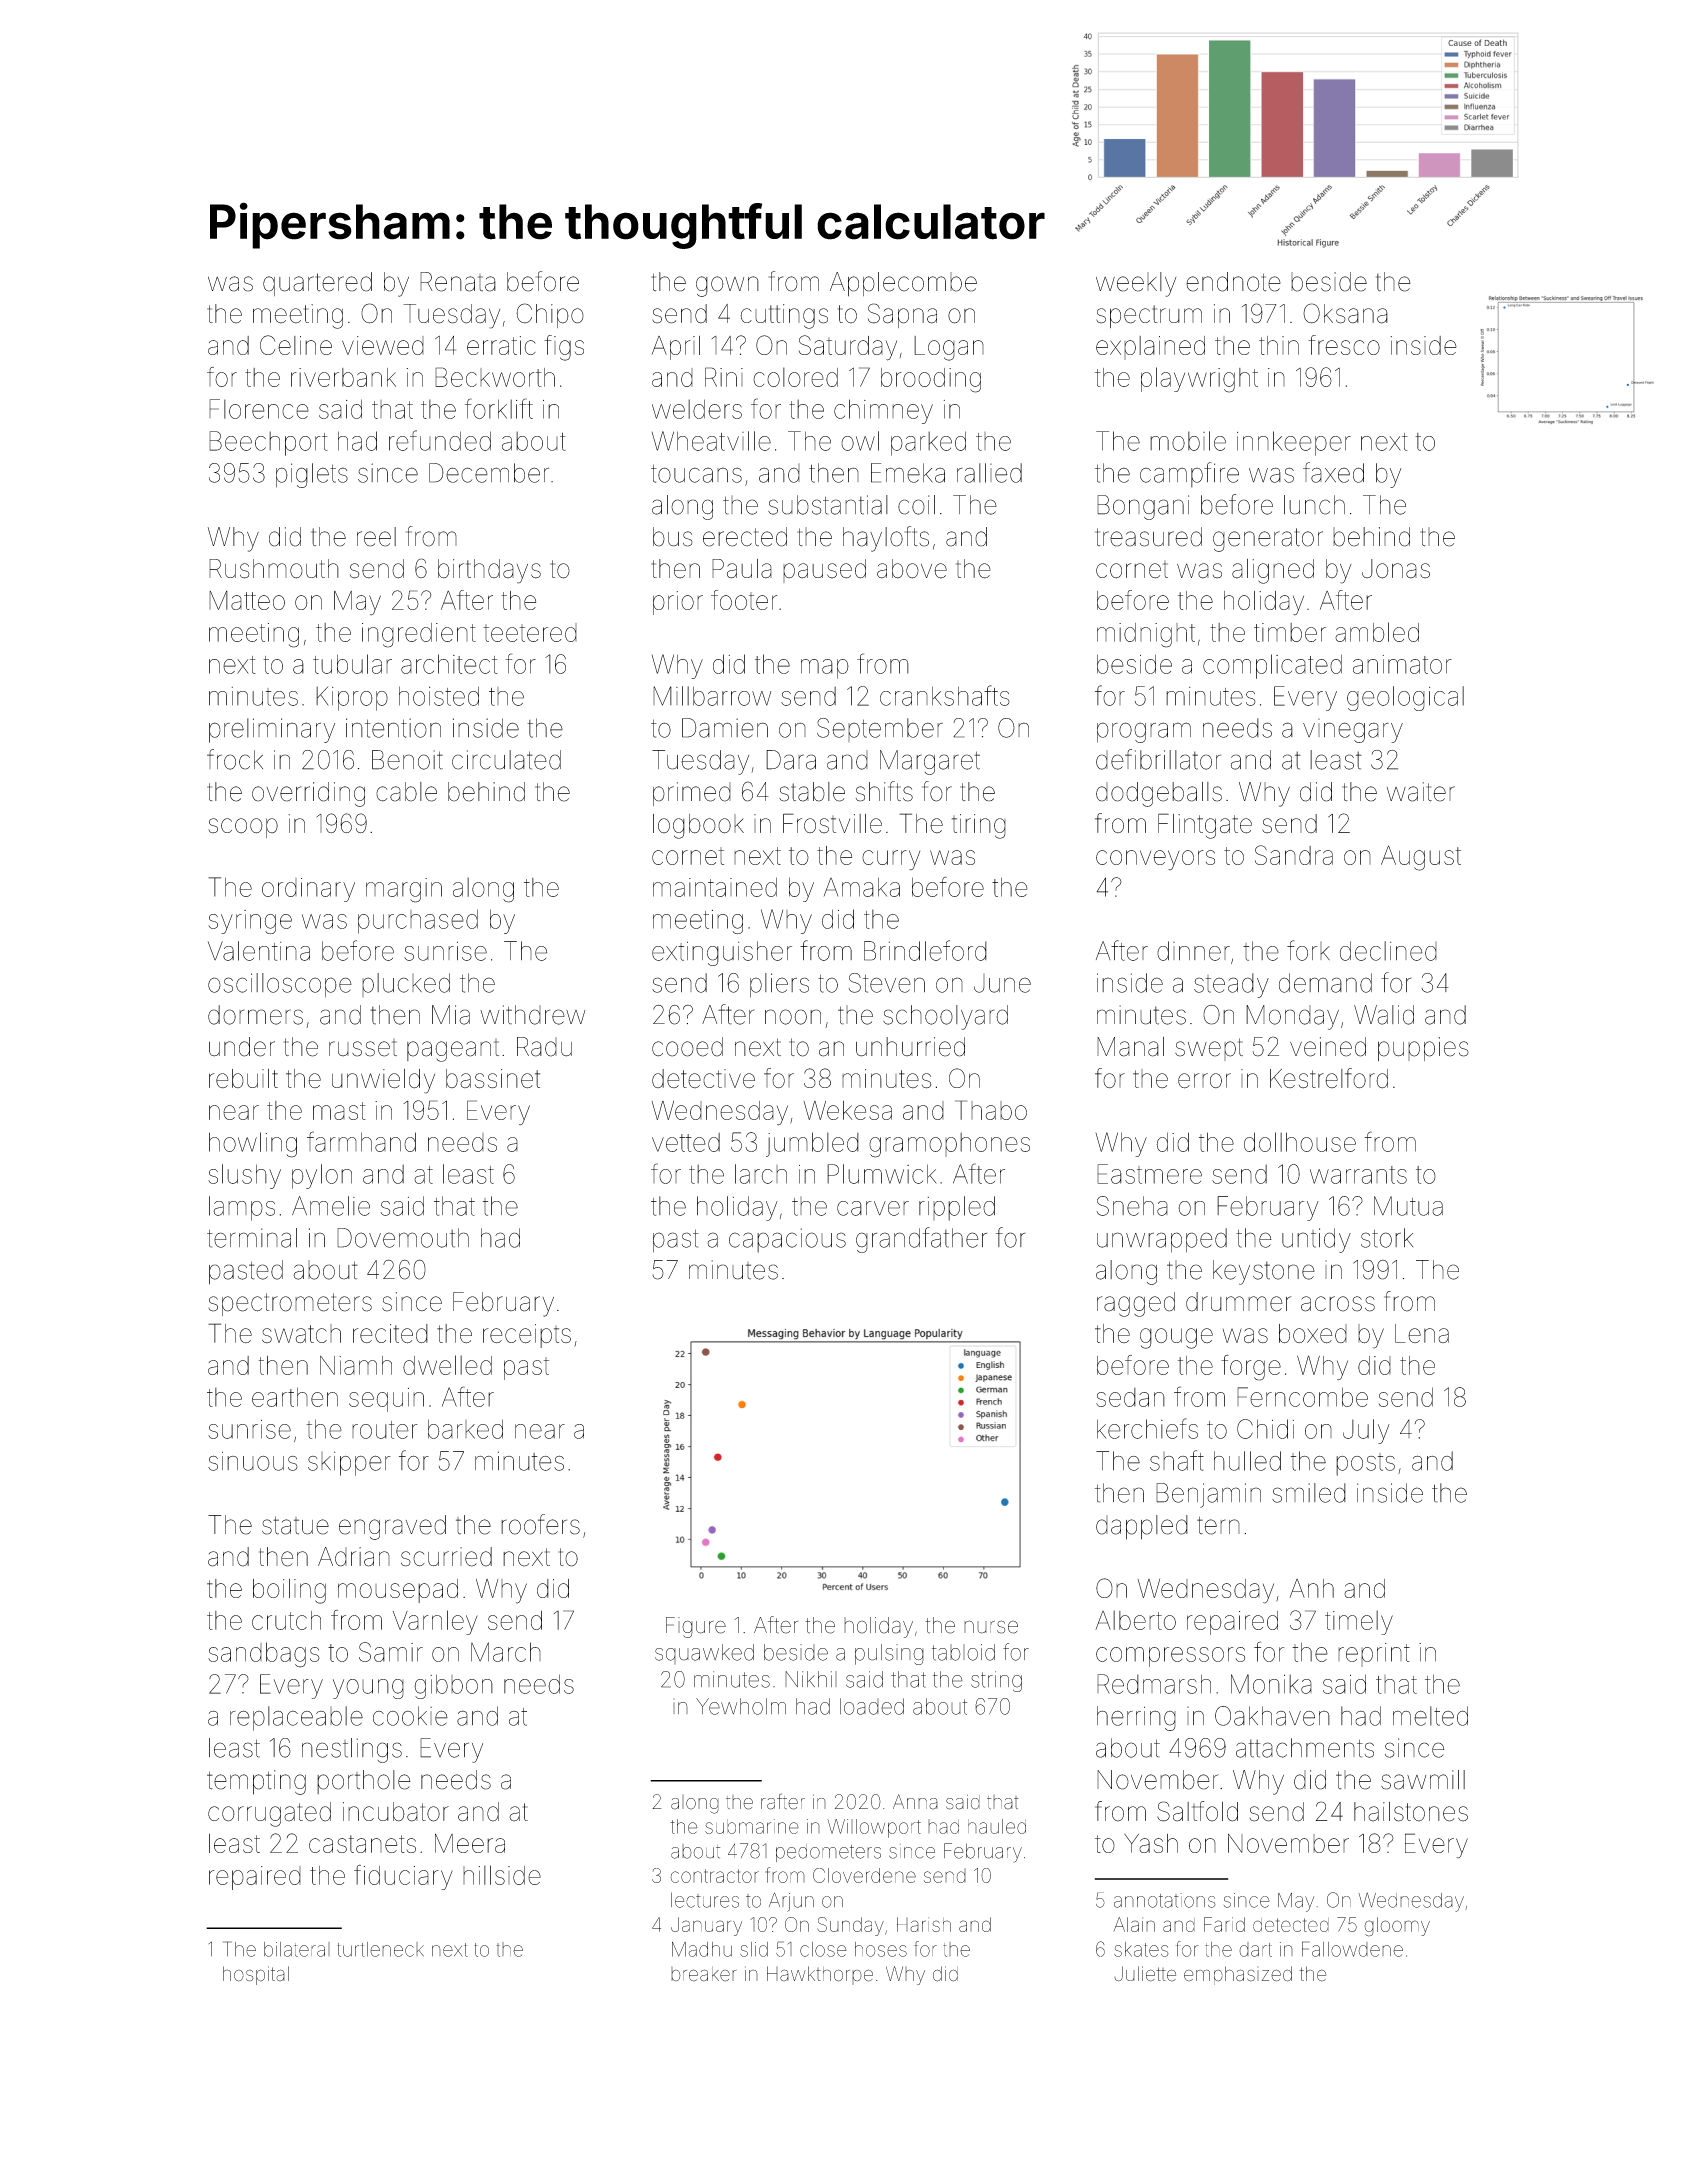 This document has width=1683, height=2178. I want to click on scurried, so click(446, 1557).
